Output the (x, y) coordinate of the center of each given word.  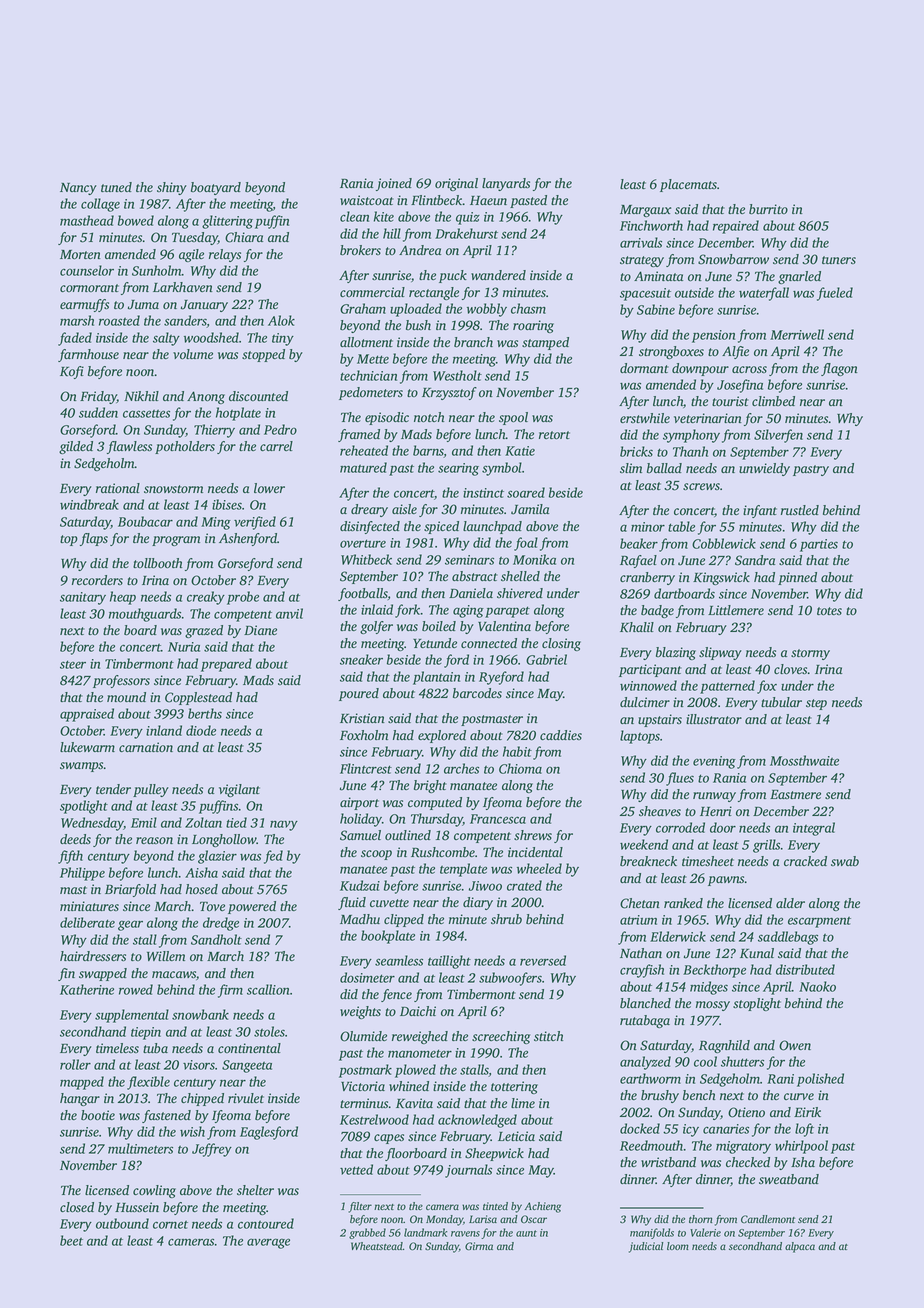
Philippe (82, 874)
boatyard (216, 188)
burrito (768, 209)
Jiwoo (485, 886)
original (456, 184)
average (268, 1243)
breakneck (648, 861)
